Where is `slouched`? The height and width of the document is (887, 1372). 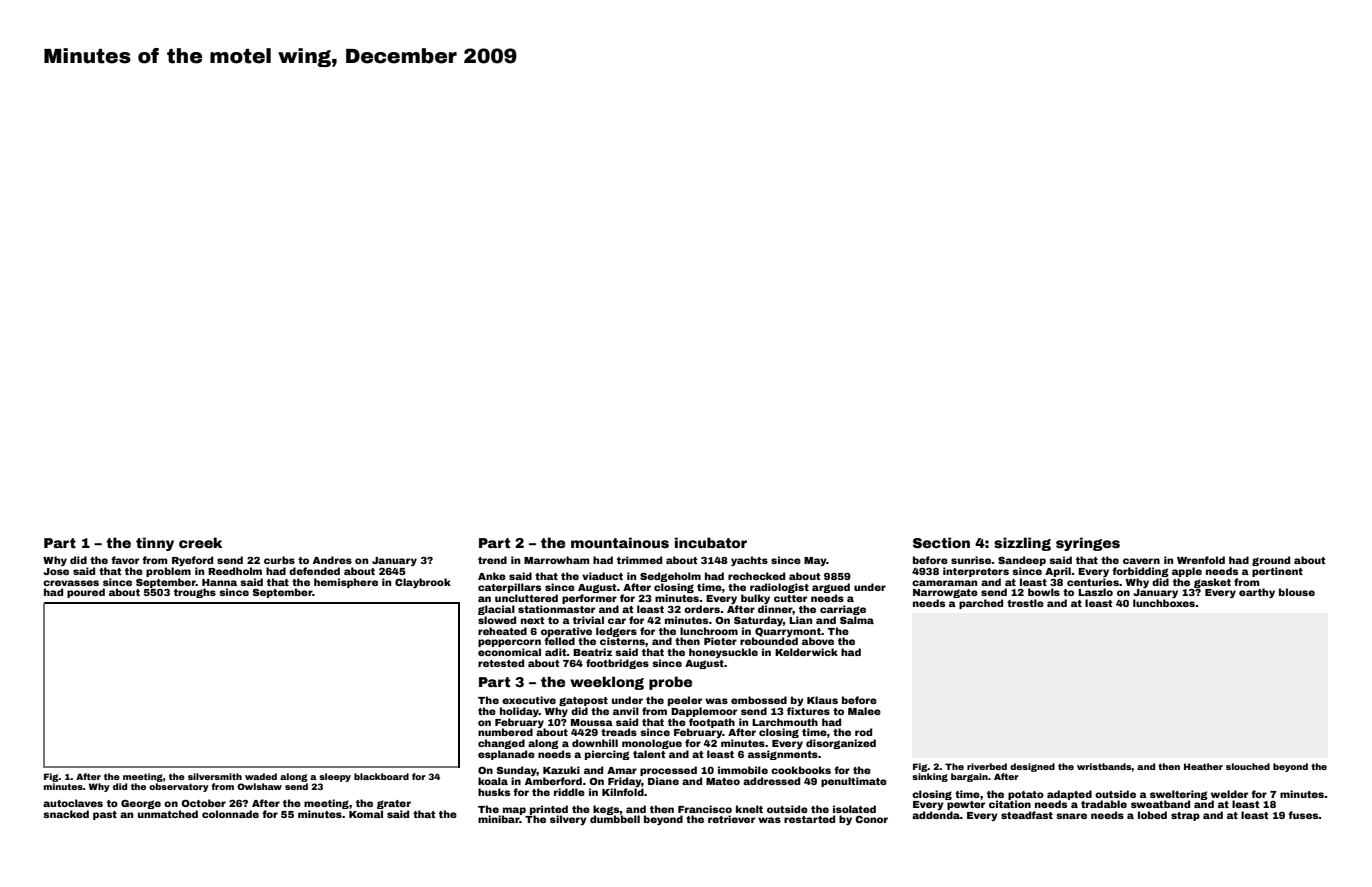
slouched is located at coordinates (1248, 766).
